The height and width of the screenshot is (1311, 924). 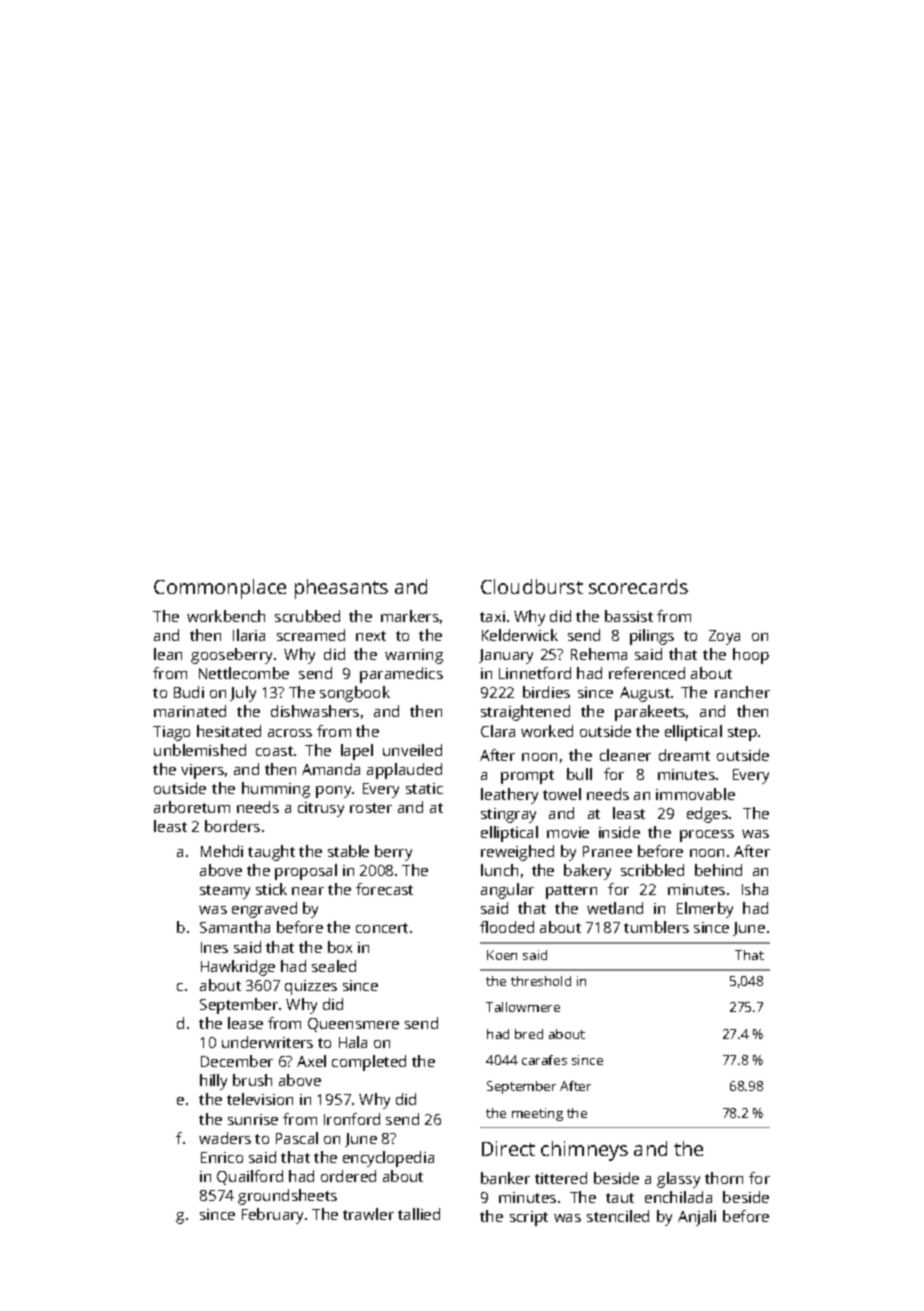 I want to click on prompt, so click(x=527, y=777).
